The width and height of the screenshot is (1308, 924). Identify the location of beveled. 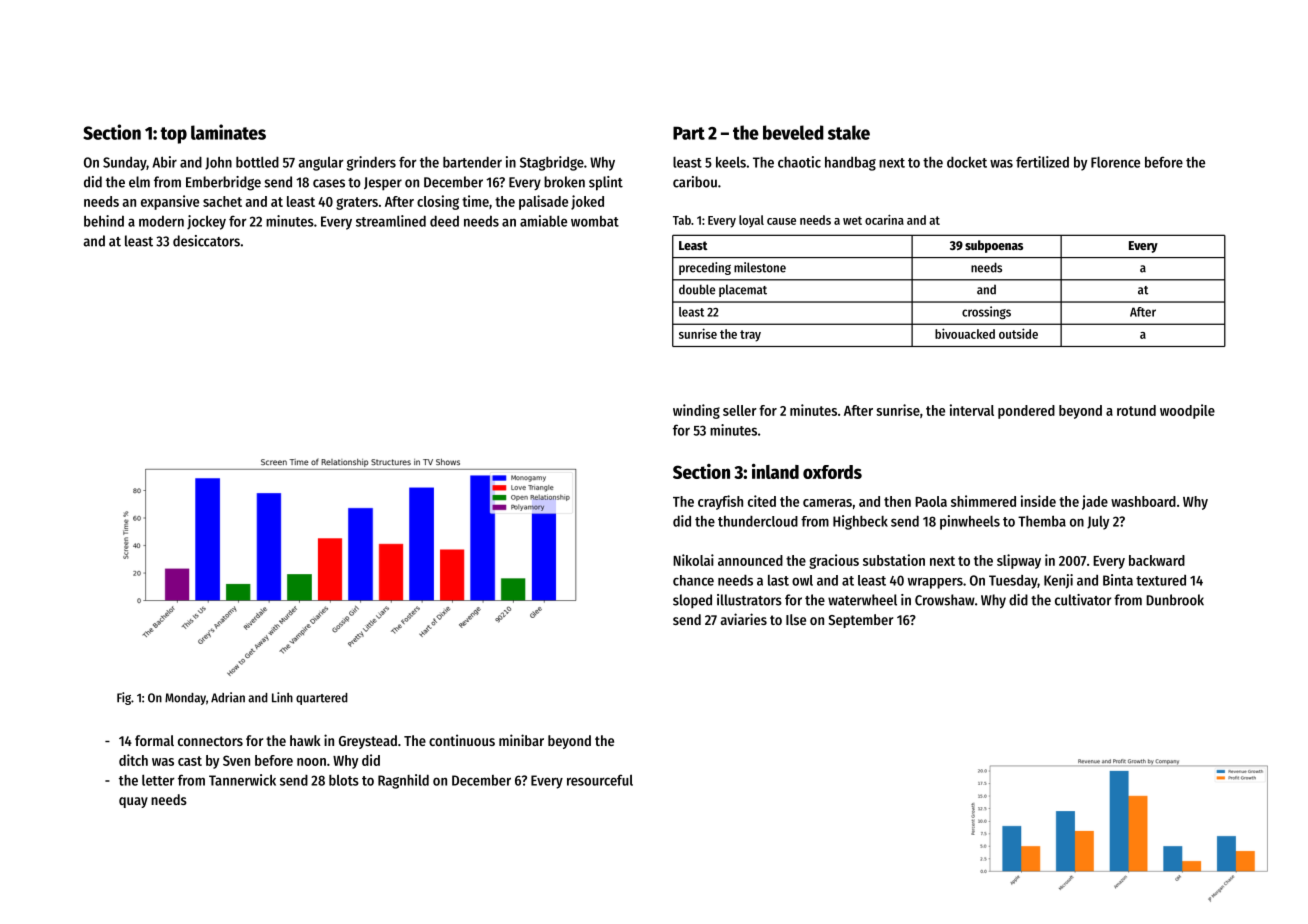
(793, 132).
